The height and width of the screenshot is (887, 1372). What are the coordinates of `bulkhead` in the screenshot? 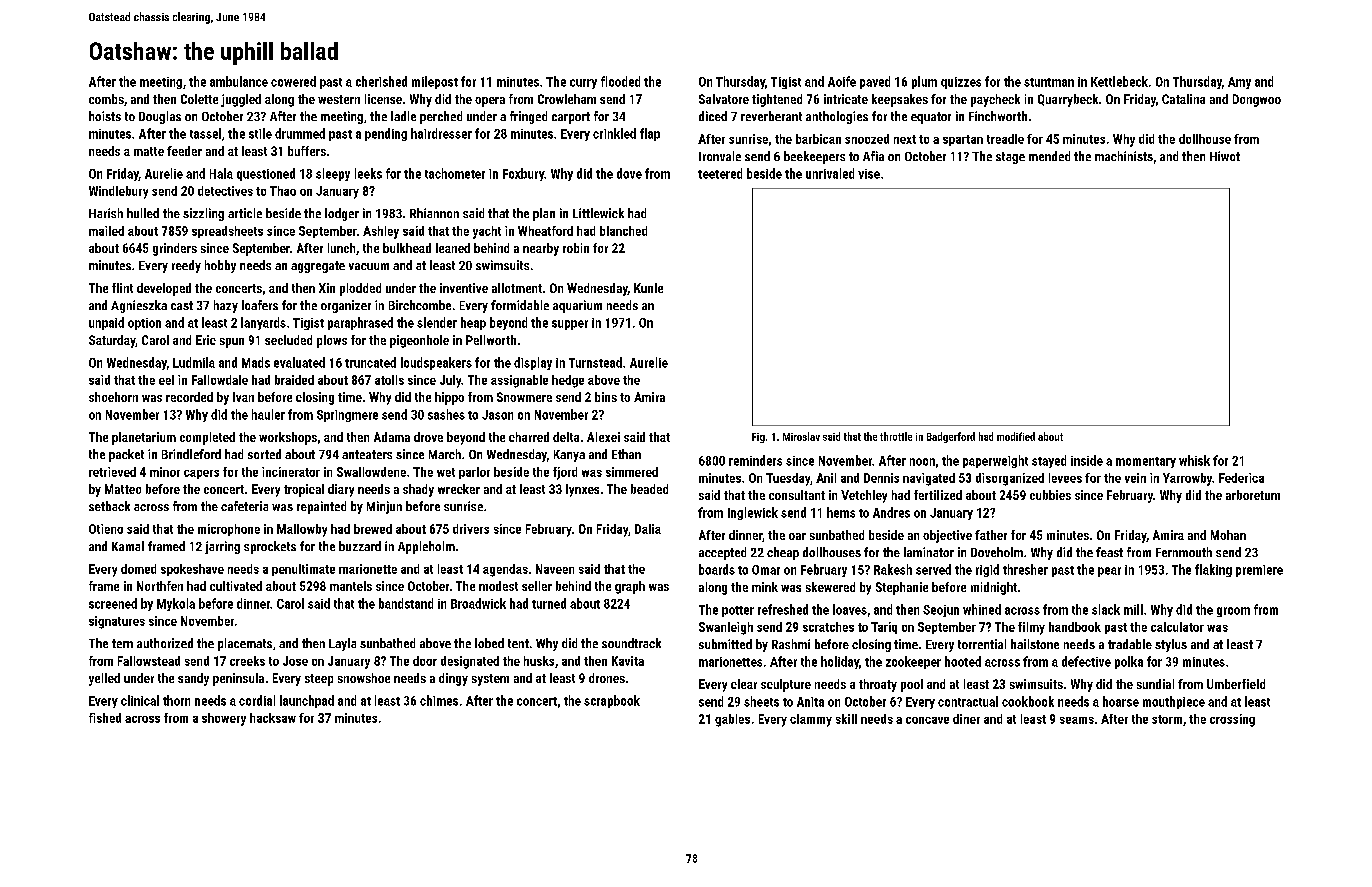 It's located at (407, 248).
